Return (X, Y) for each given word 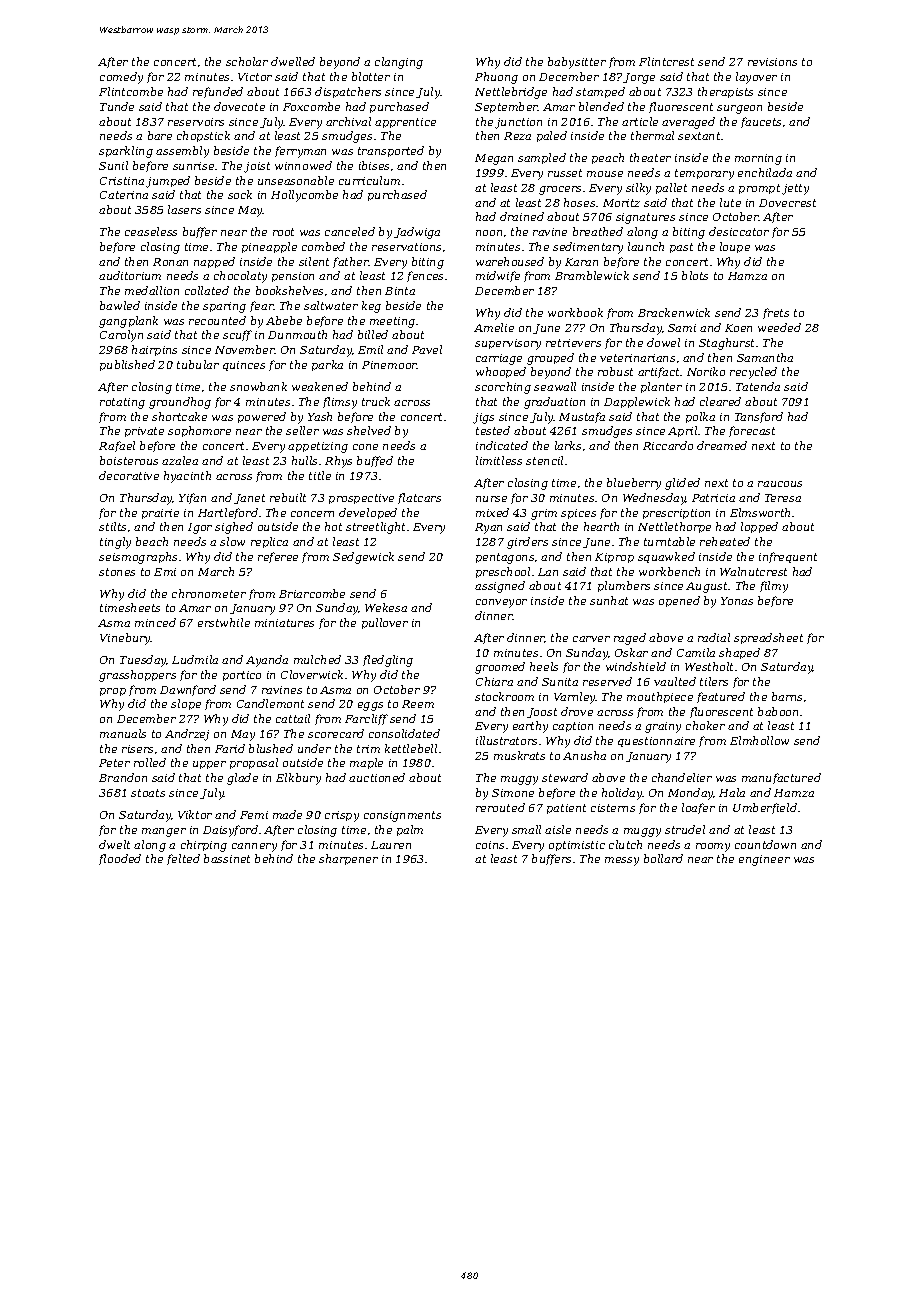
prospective (361, 499)
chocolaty (240, 277)
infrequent (788, 557)
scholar (247, 61)
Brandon (123, 777)
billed (373, 334)
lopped (759, 527)
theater (650, 157)
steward (565, 777)
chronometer (209, 593)
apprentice (405, 123)
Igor (200, 528)
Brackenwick (674, 312)
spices (578, 514)
